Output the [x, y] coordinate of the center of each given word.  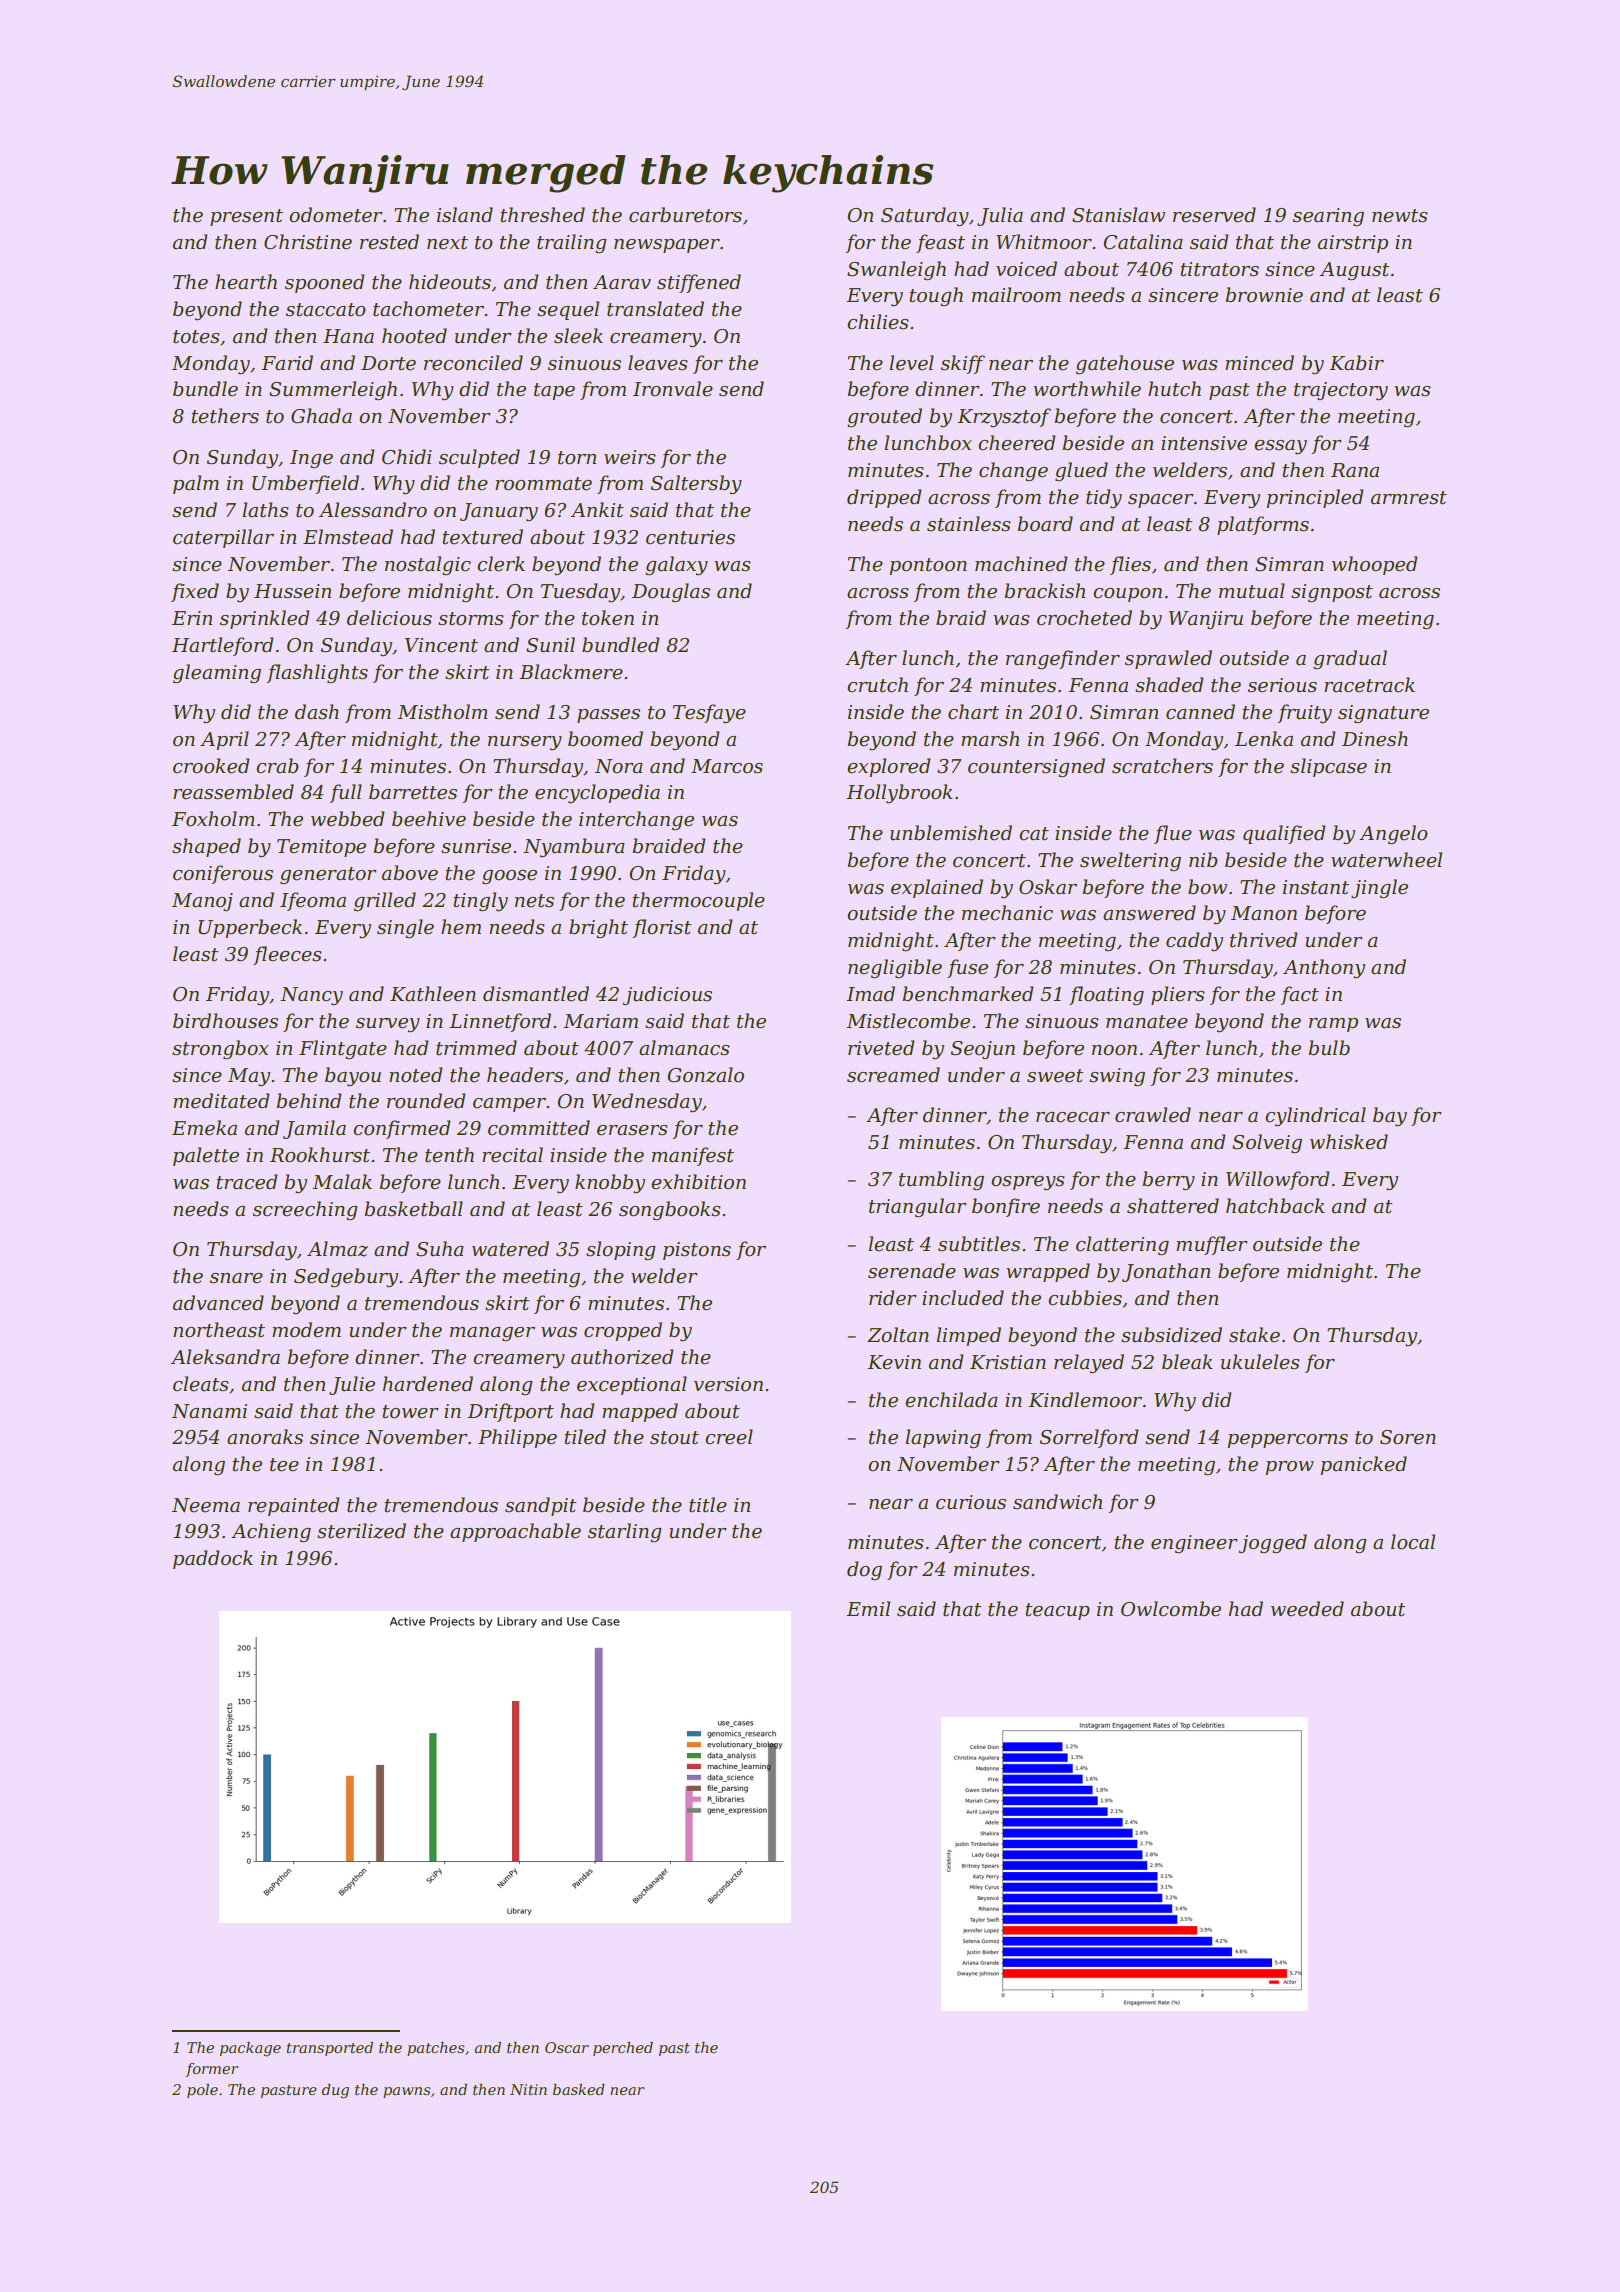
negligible [895, 968]
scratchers [1162, 766]
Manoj [202, 902]
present [246, 217]
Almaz [337, 1249]
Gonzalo [705, 1075]
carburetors [685, 215]
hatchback [1275, 1206]
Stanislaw [1118, 215]
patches [435, 2049]
